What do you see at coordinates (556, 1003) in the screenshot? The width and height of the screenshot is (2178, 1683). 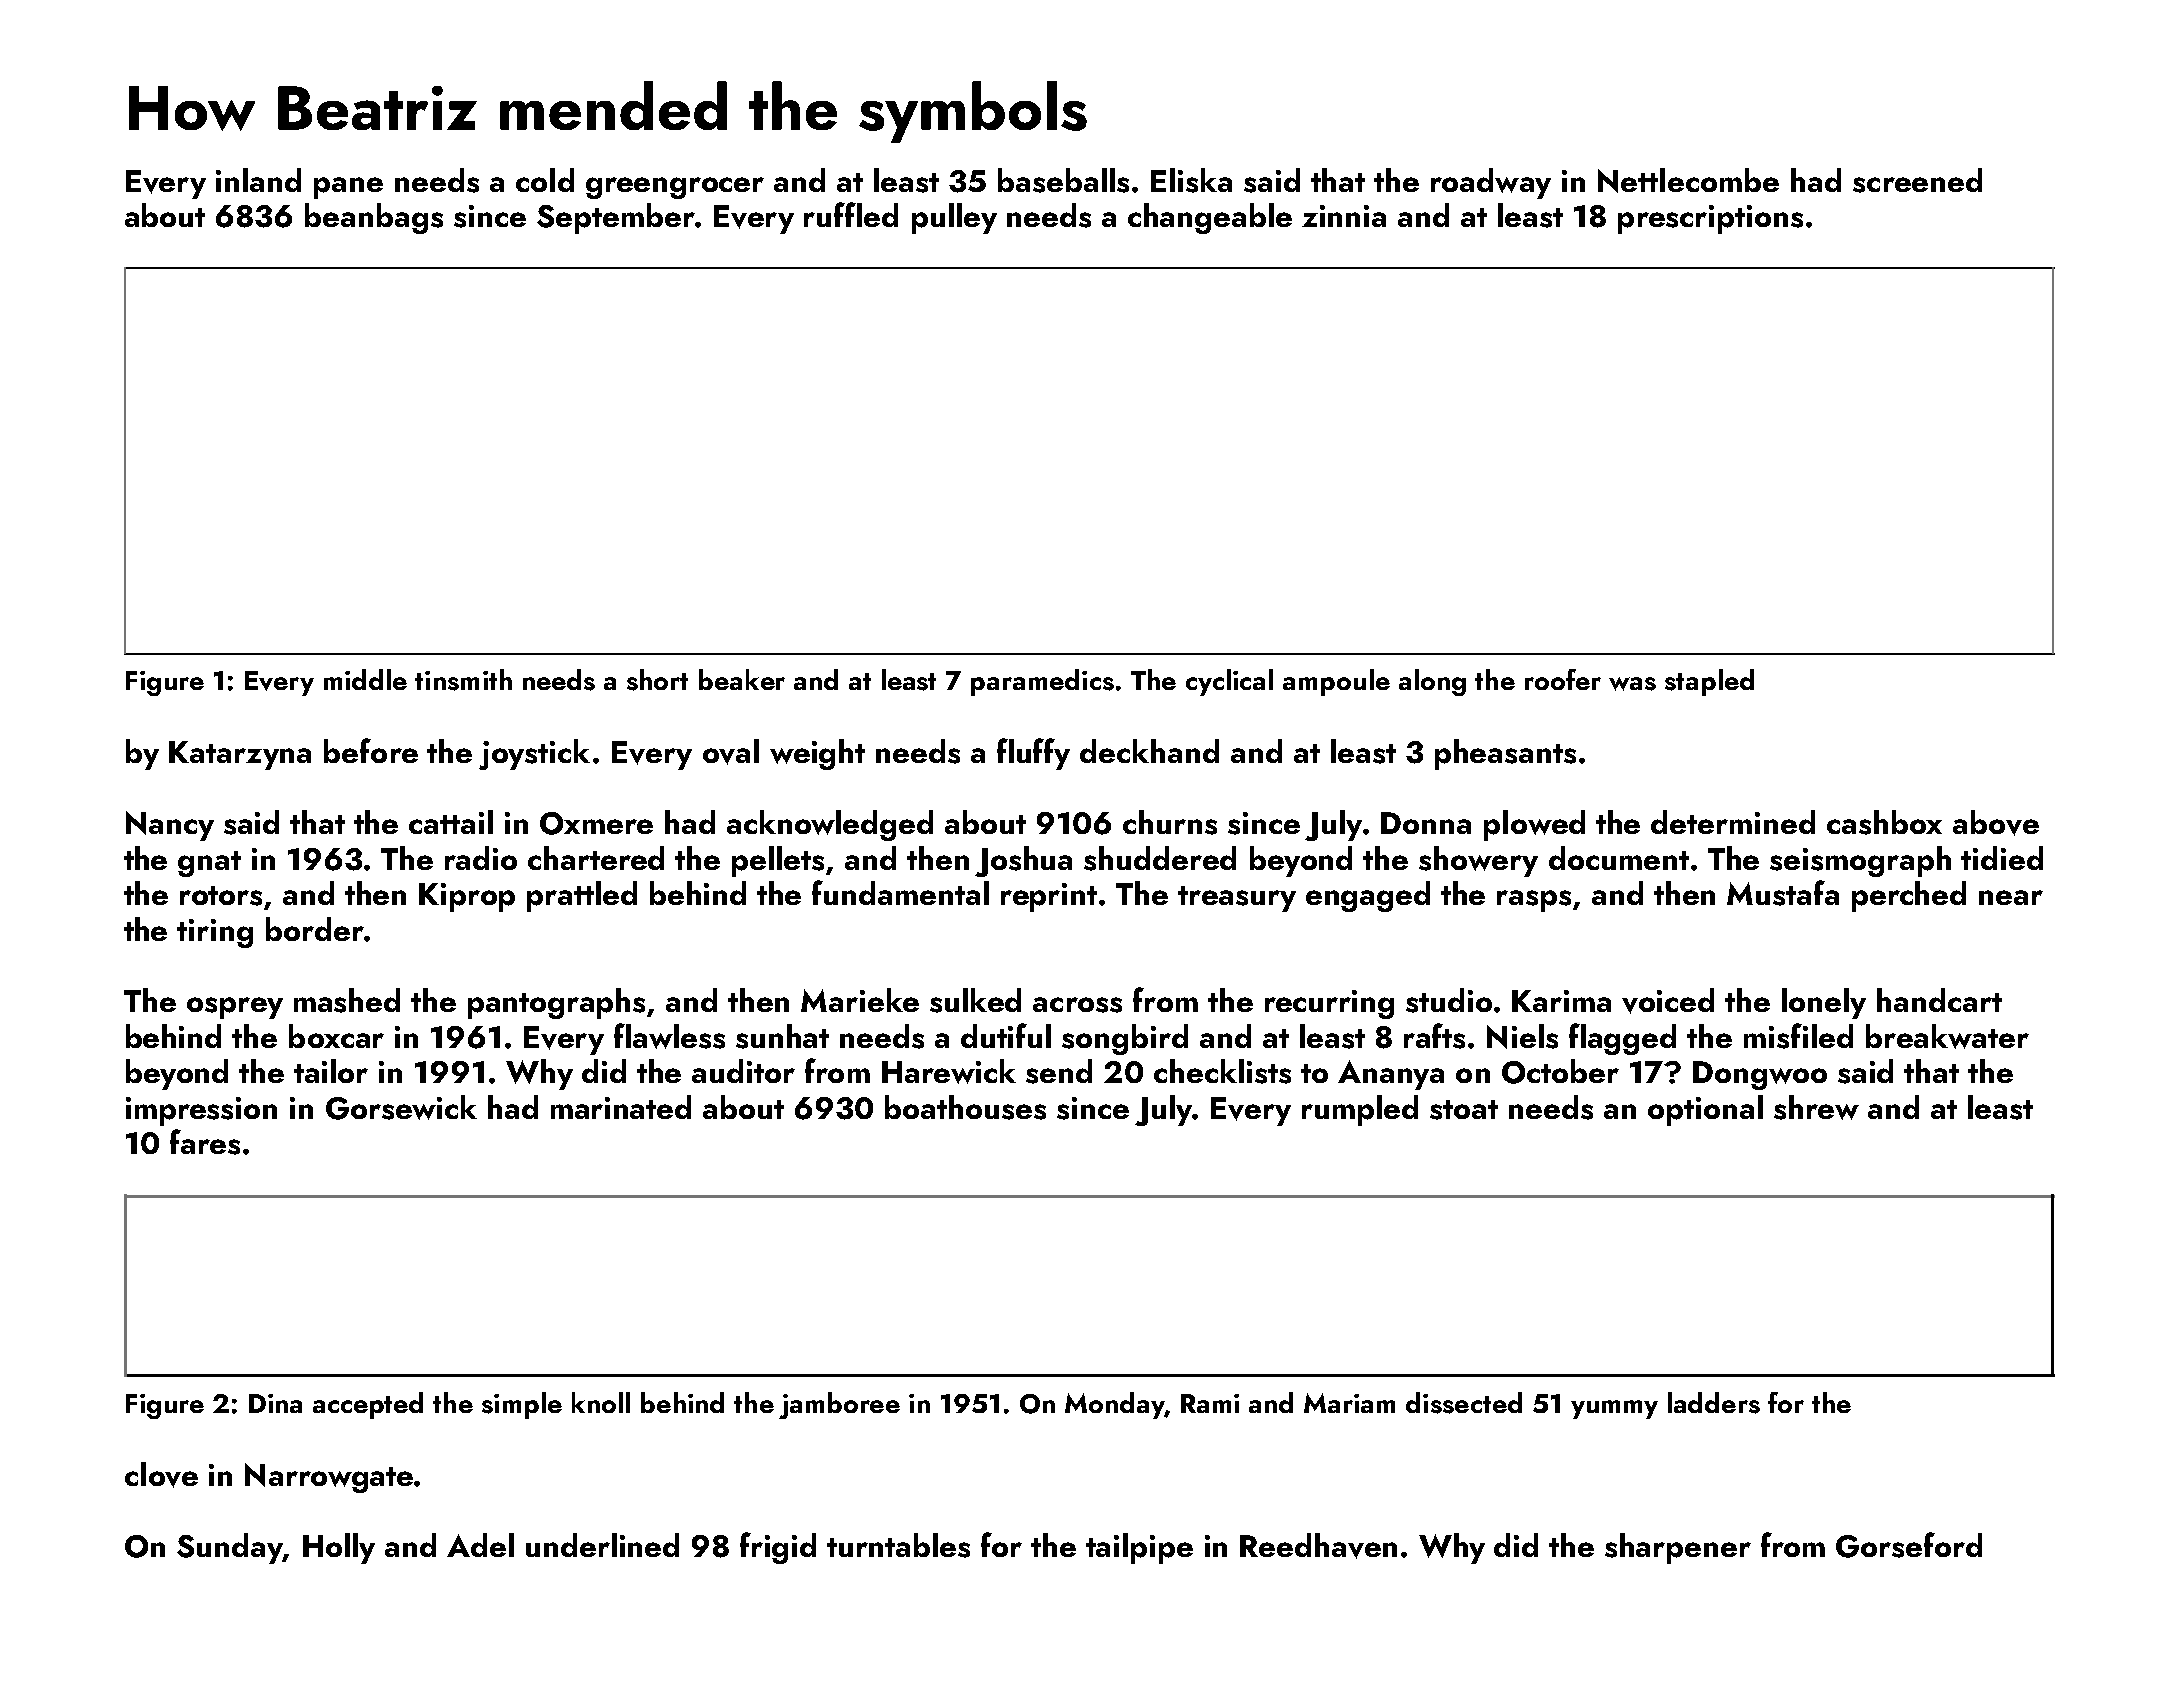 I see `pantographs` at bounding box center [556, 1003].
